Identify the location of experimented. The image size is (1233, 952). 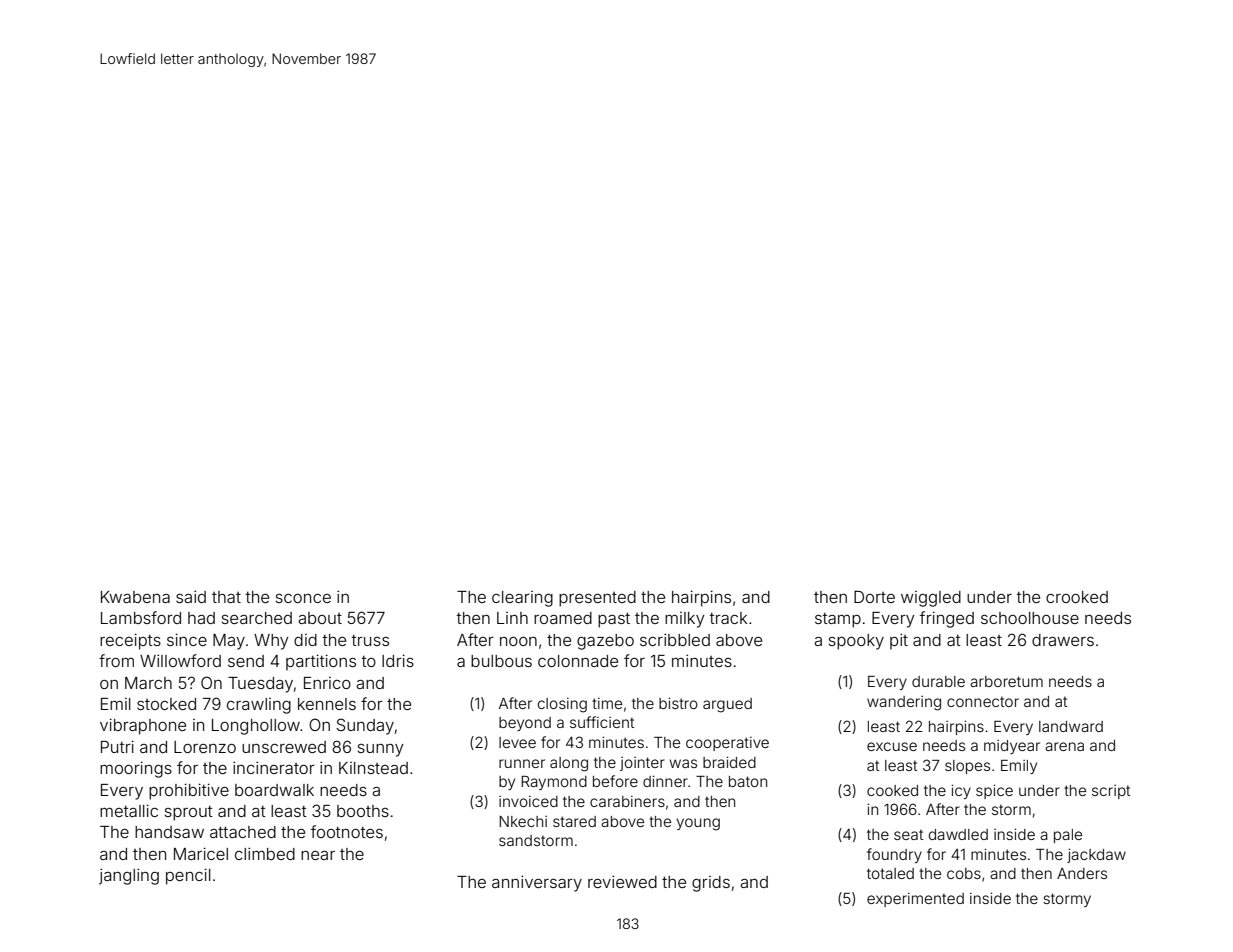
(915, 900).
